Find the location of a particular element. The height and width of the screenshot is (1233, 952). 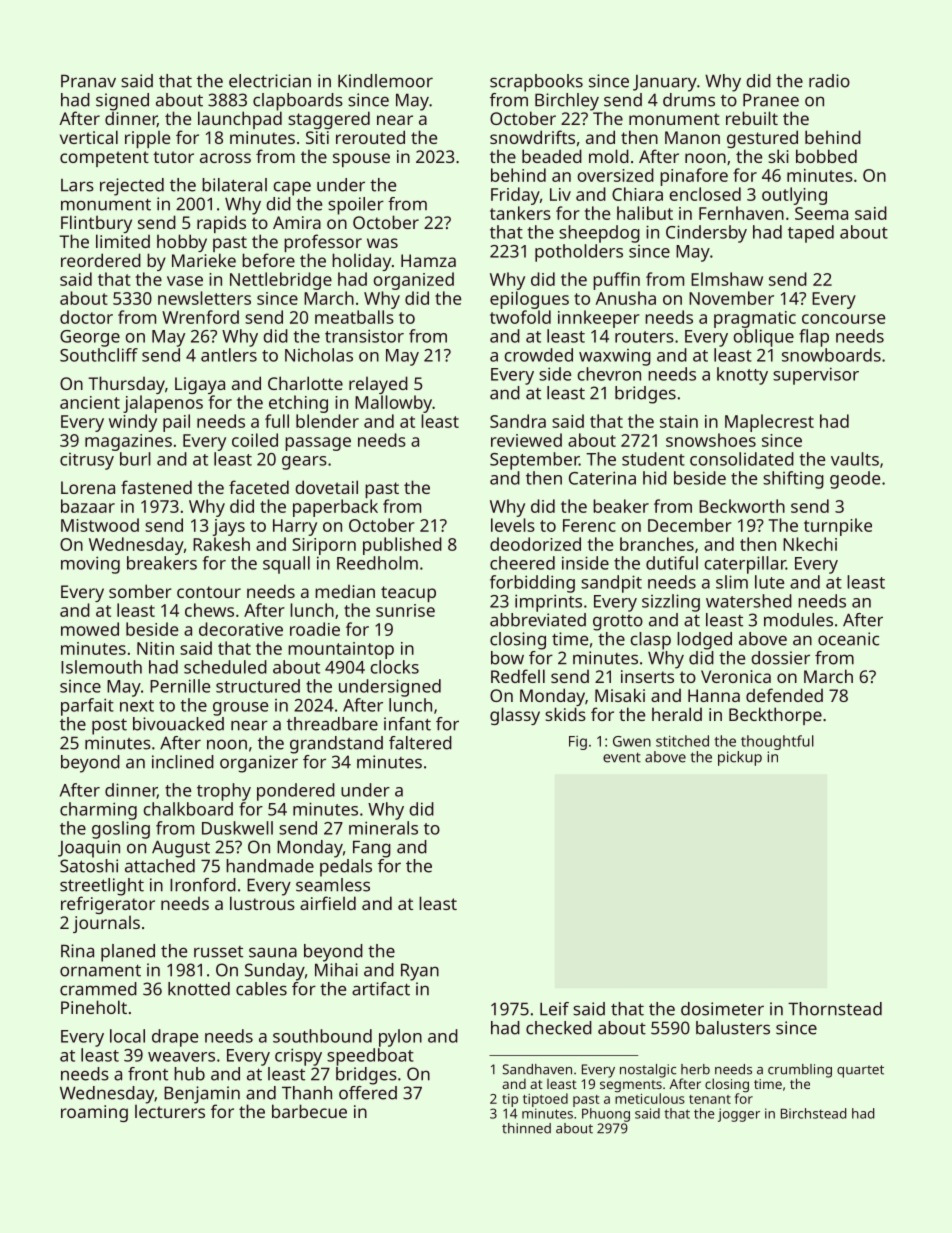

faceted is located at coordinates (259, 487).
